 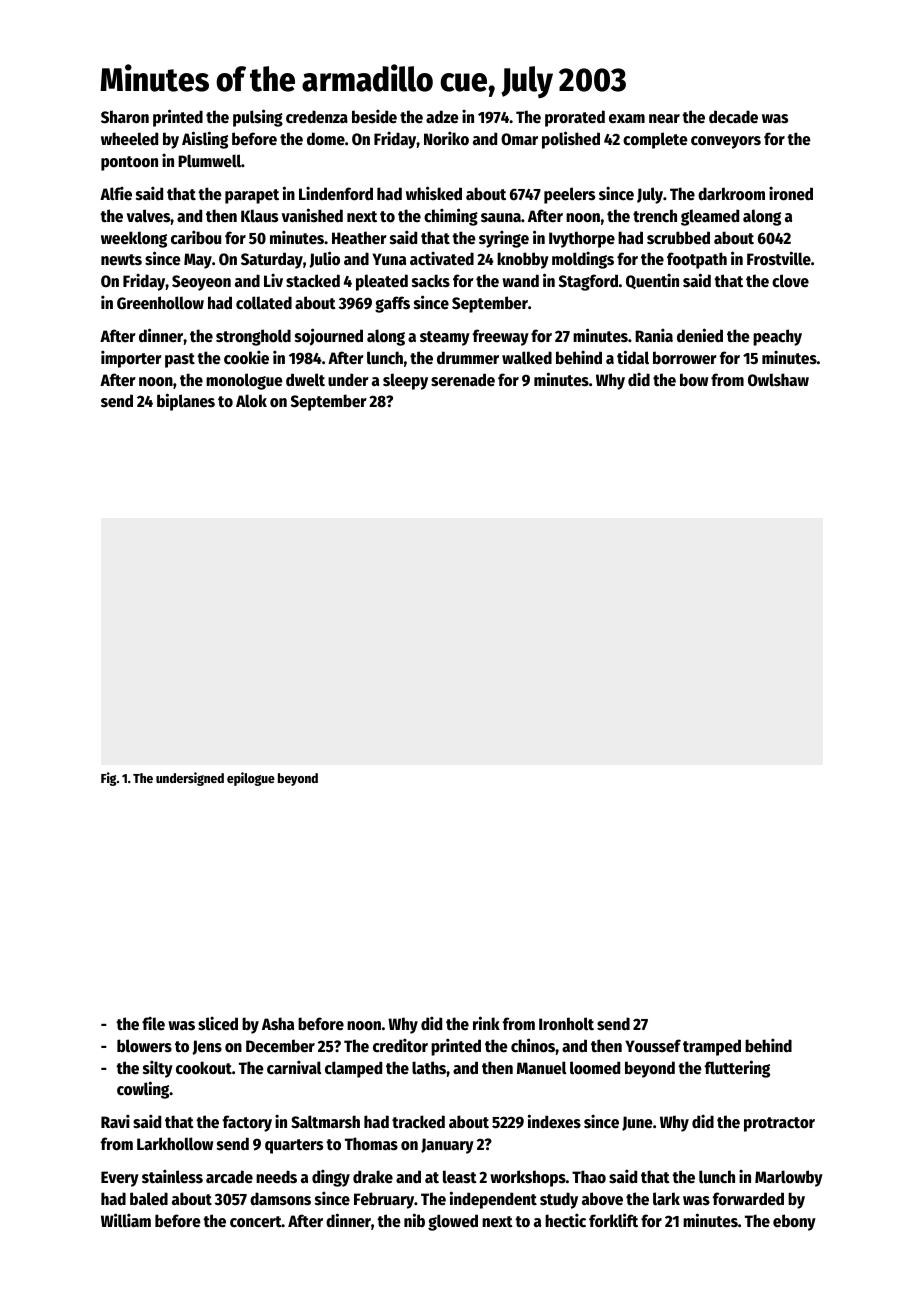 I want to click on steamy, so click(x=445, y=338).
